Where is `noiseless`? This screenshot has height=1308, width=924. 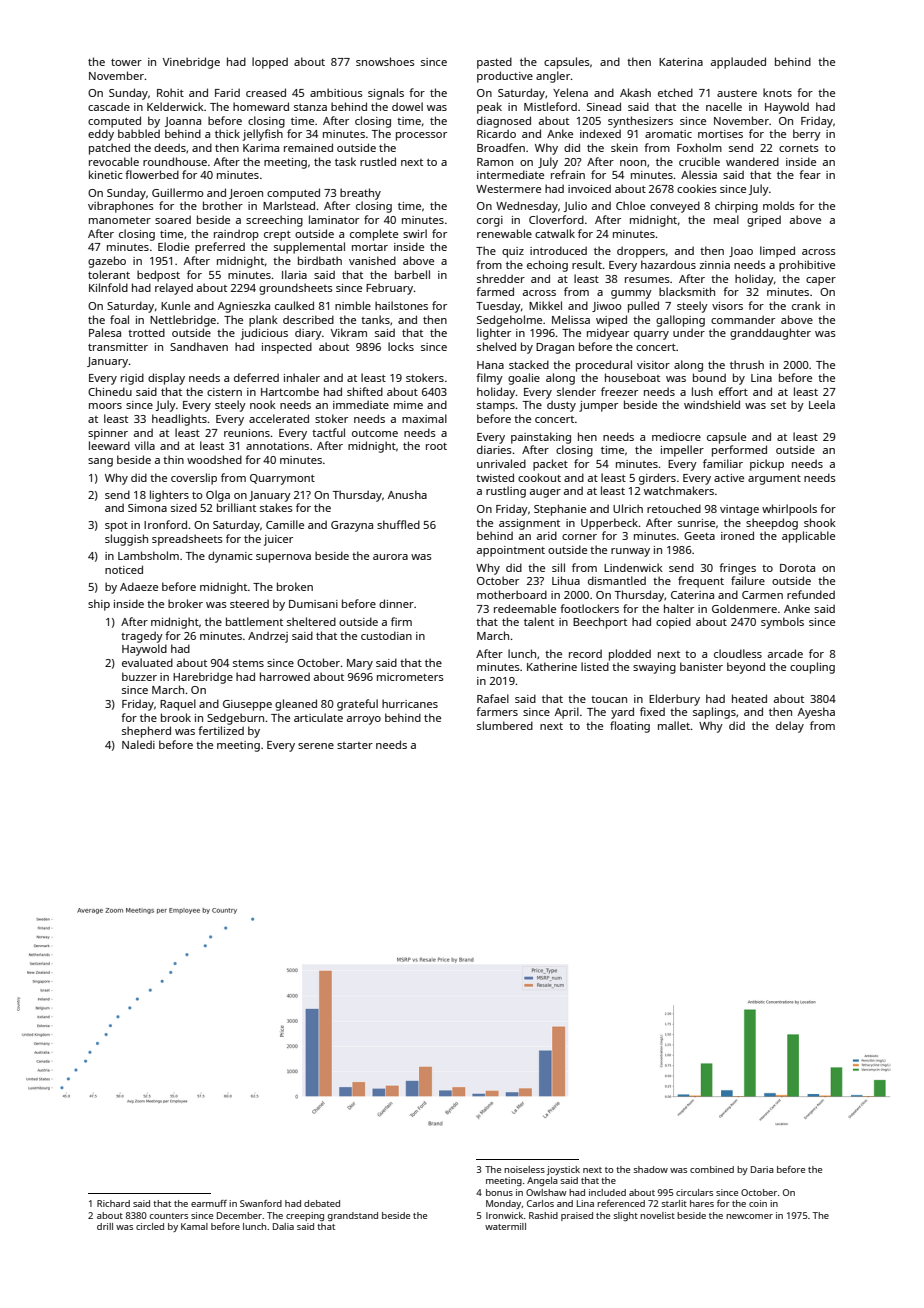 noiseless is located at coordinates (524, 1169).
